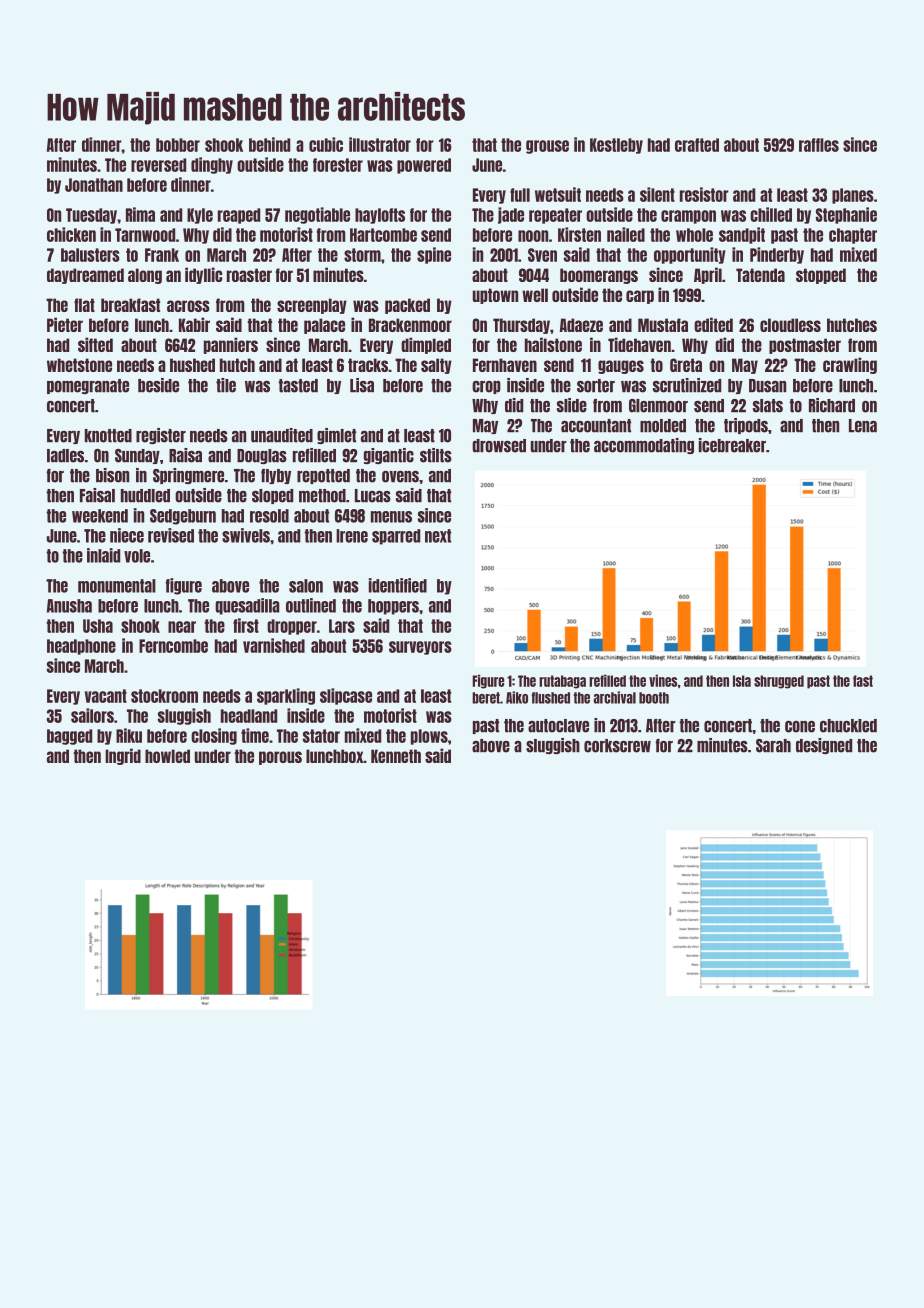  What do you see at coordinates (162, 255) in the page?
I see `Frank` at bounding box center [162, 255].
